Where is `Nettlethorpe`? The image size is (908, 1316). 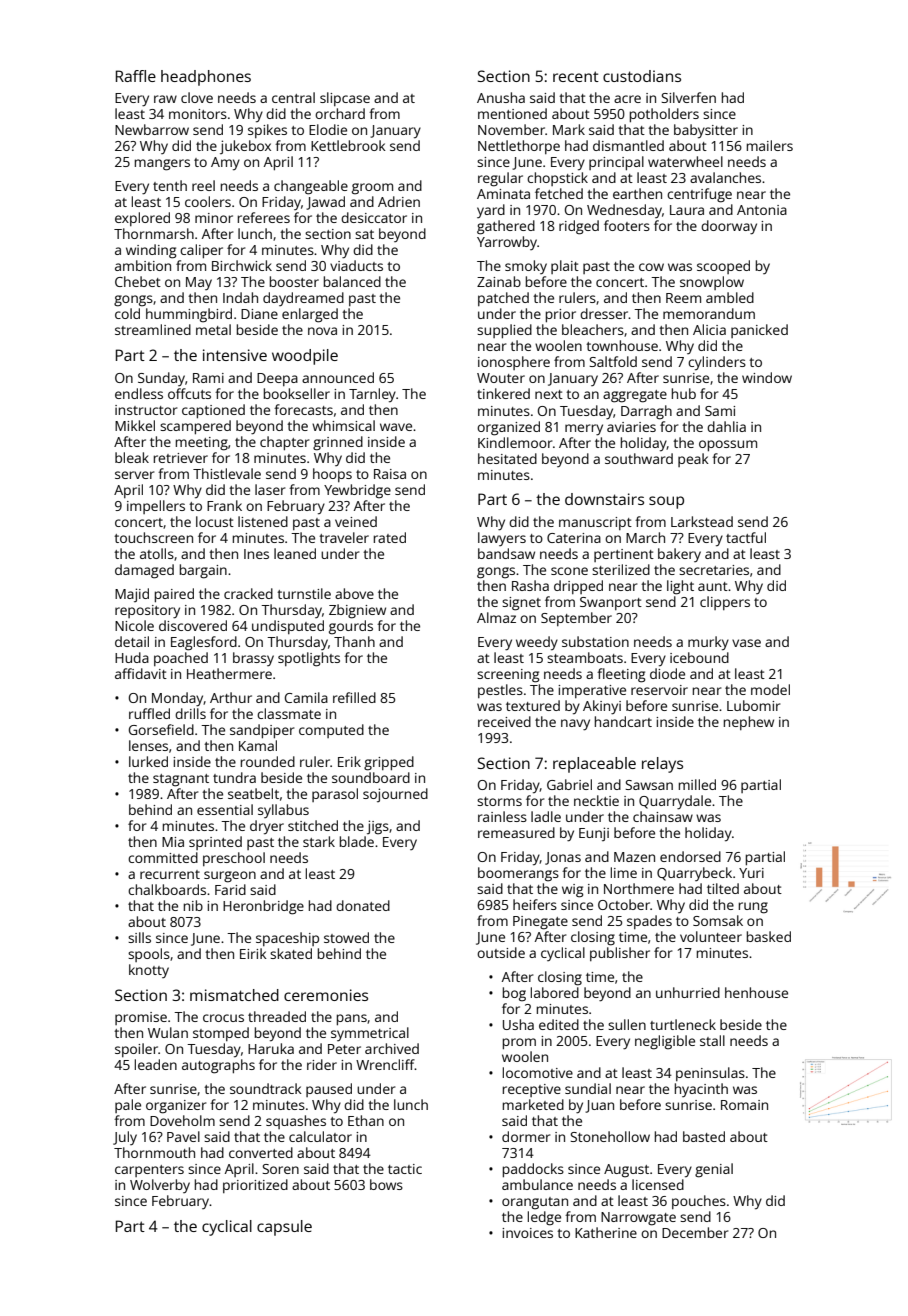
Nettlethorpe is located at coordinates (519, 147).
